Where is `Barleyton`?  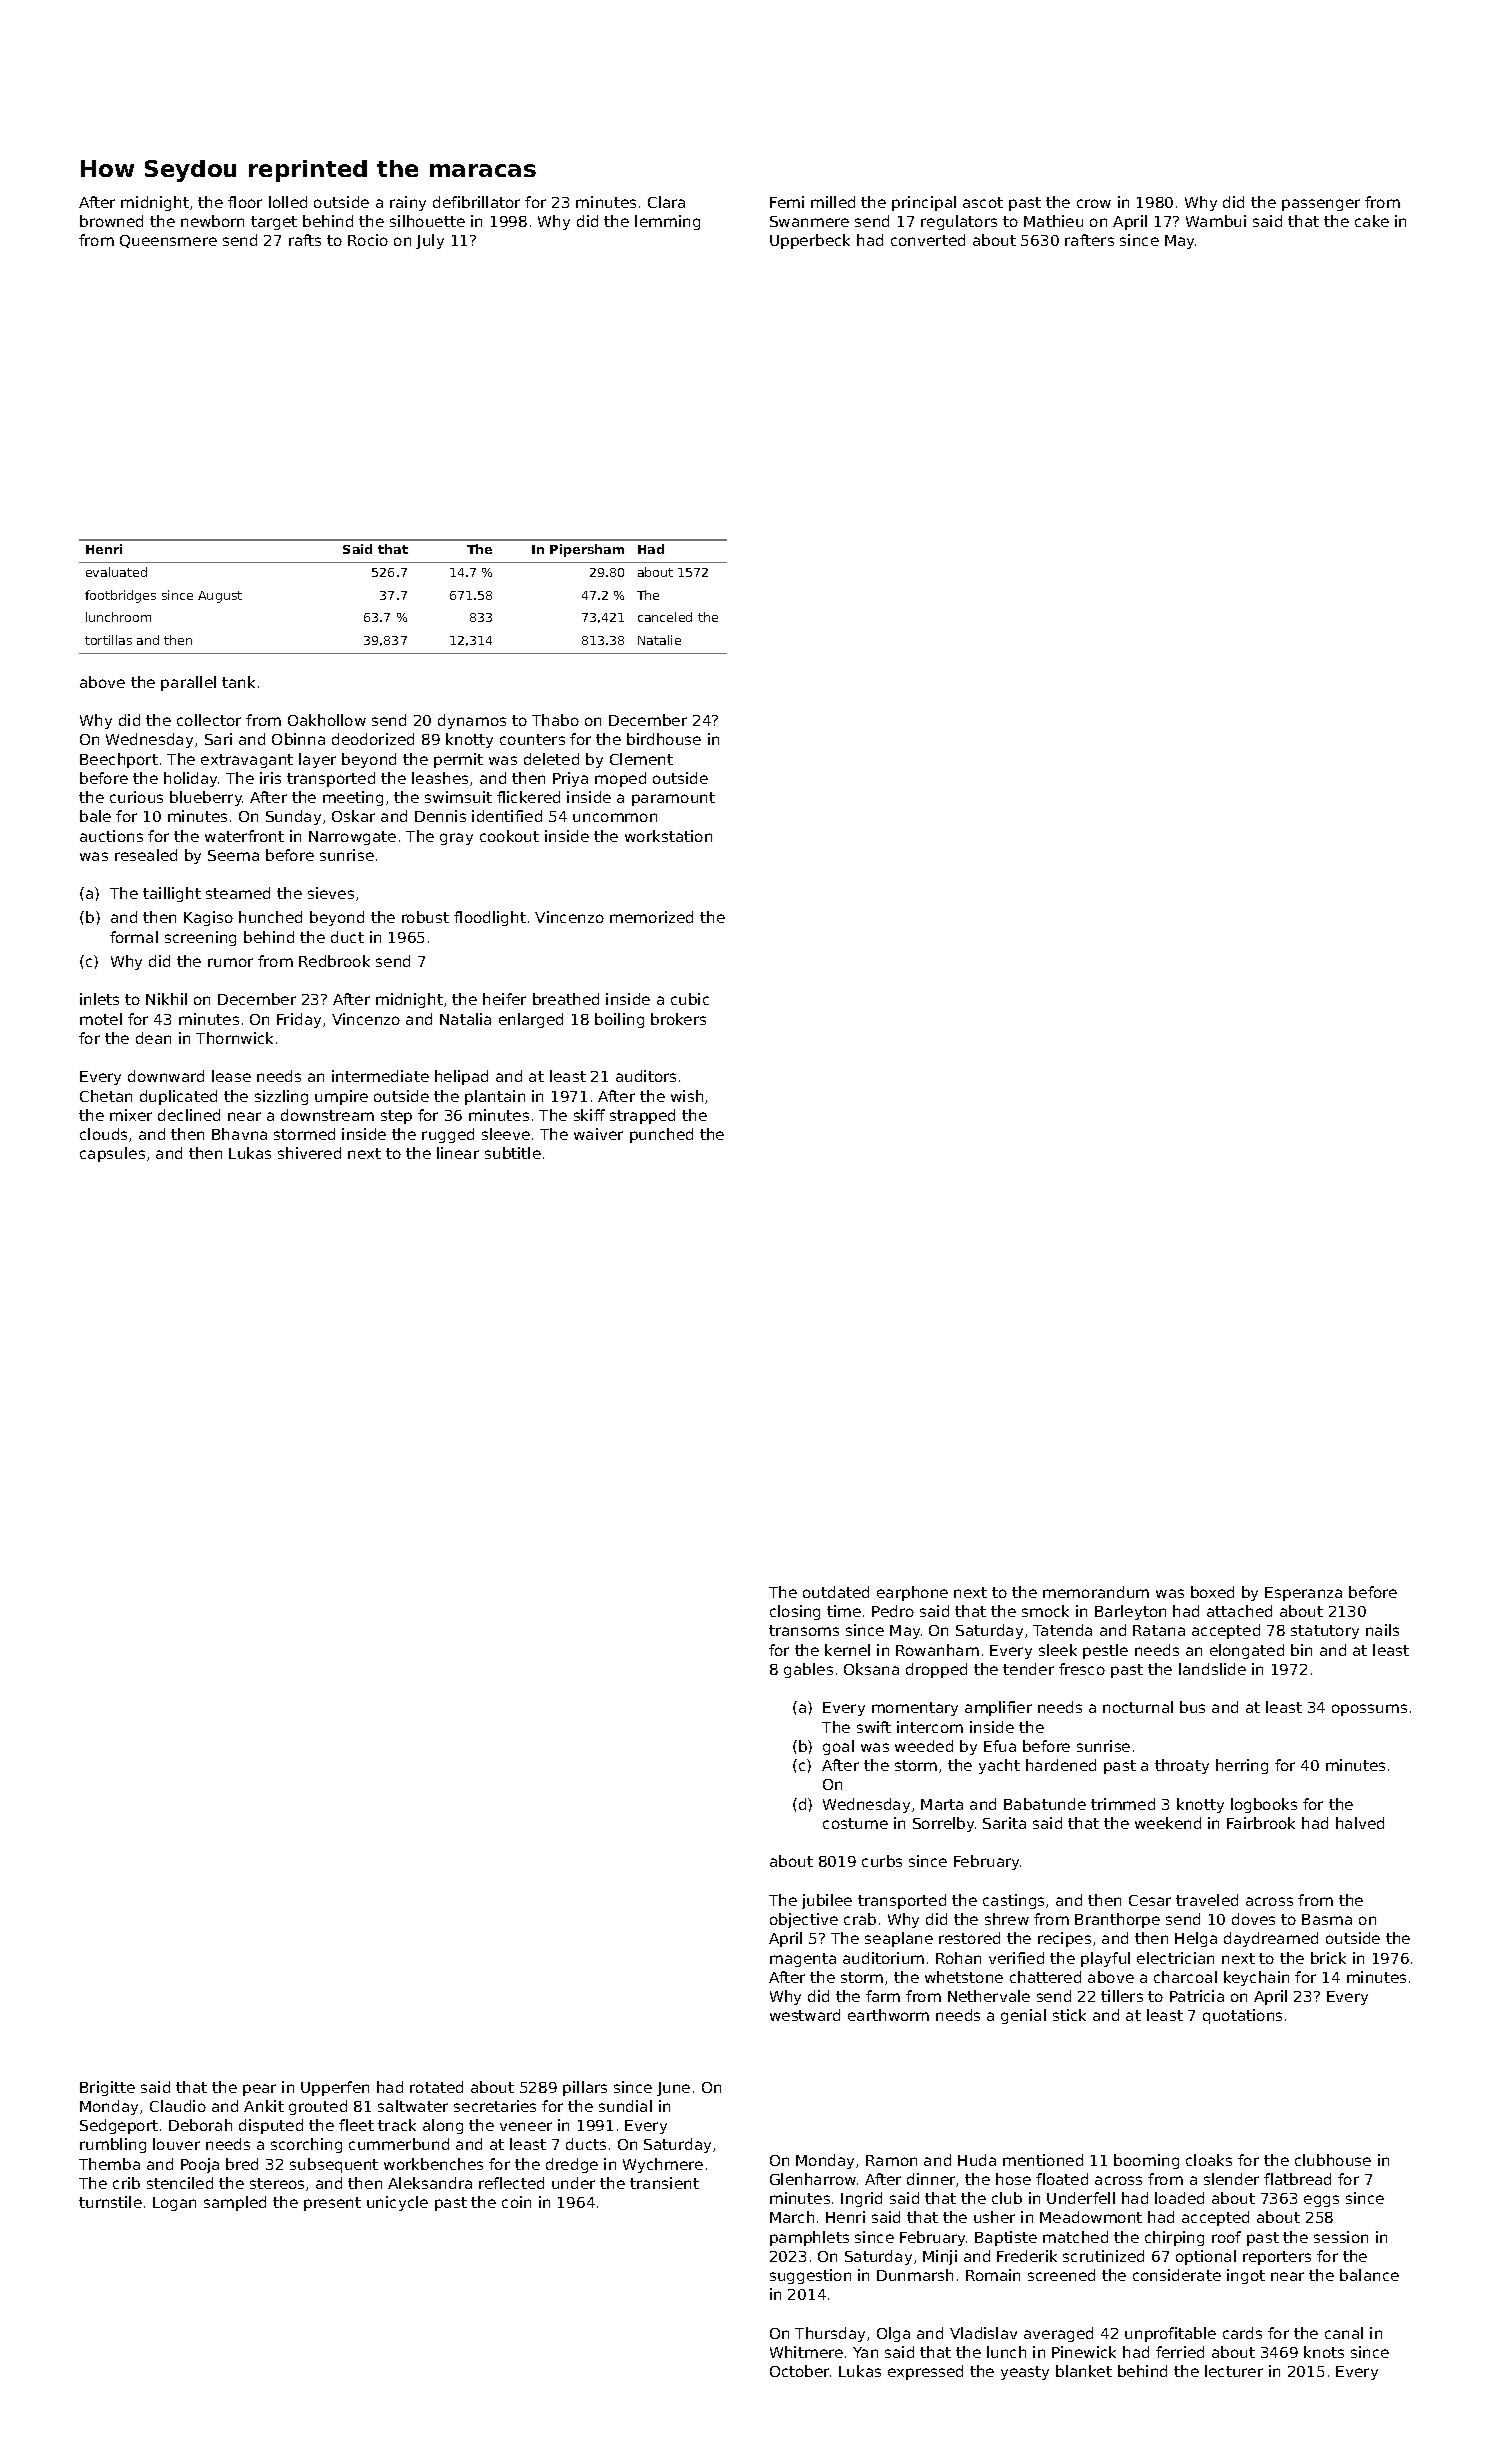
Barleyton is located at coordinates (1130, 1612).
